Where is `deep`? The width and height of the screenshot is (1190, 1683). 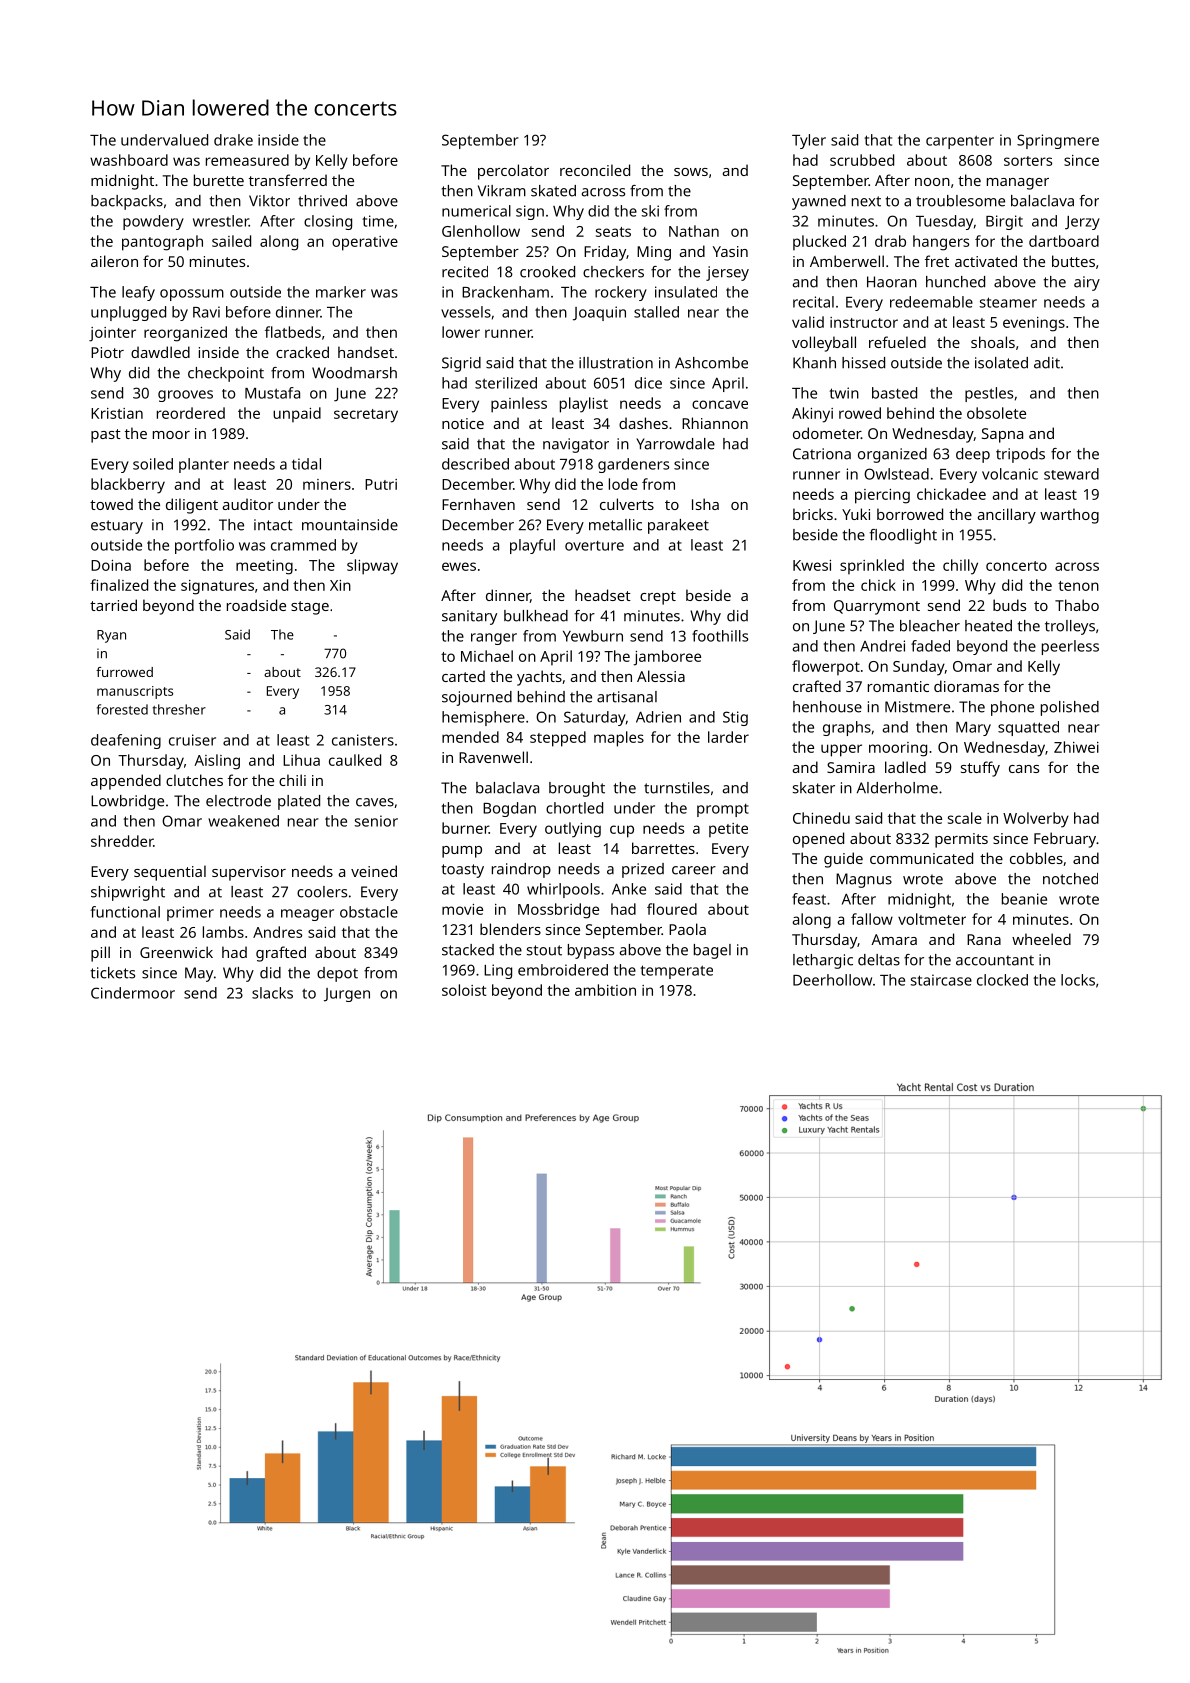
deep is located at coordinates (973, 455).
